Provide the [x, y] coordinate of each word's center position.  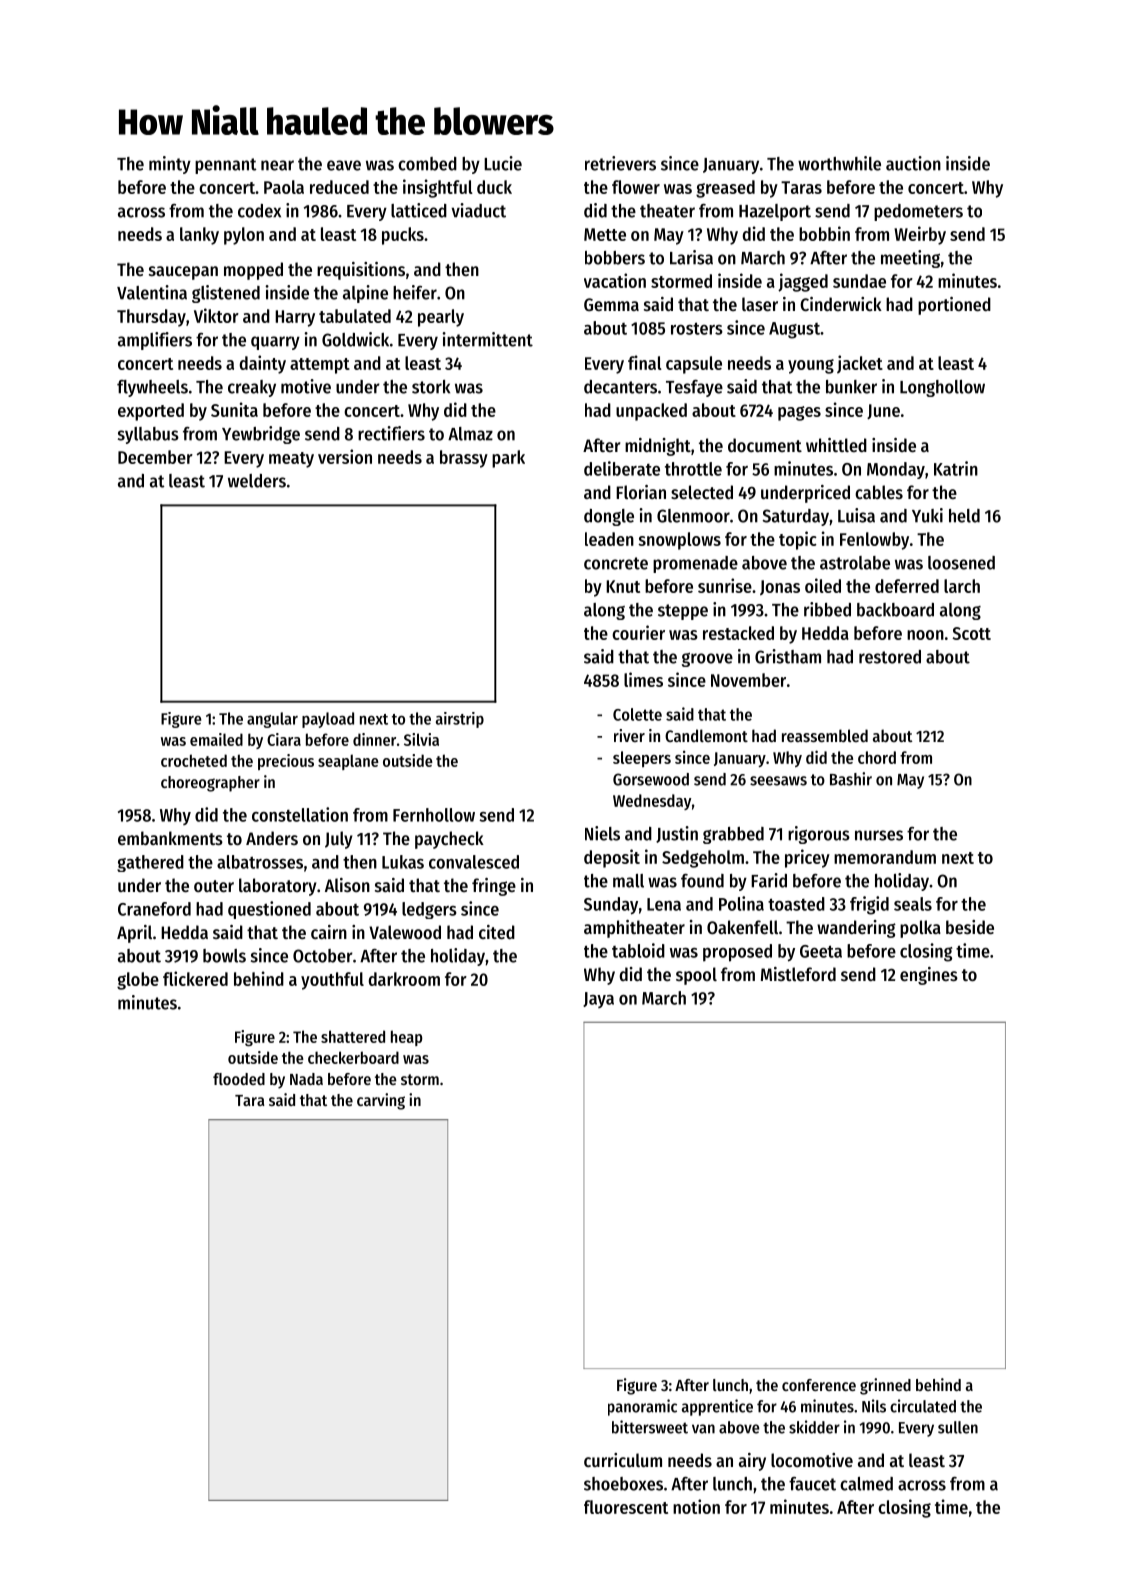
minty [170, 165]
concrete [616, 563]
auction [913, 163]
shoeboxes [623, 1484]
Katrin [956, 468]
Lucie [503, 163]
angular [272, 720]
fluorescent [626, 1507]
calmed [866, 1484]
